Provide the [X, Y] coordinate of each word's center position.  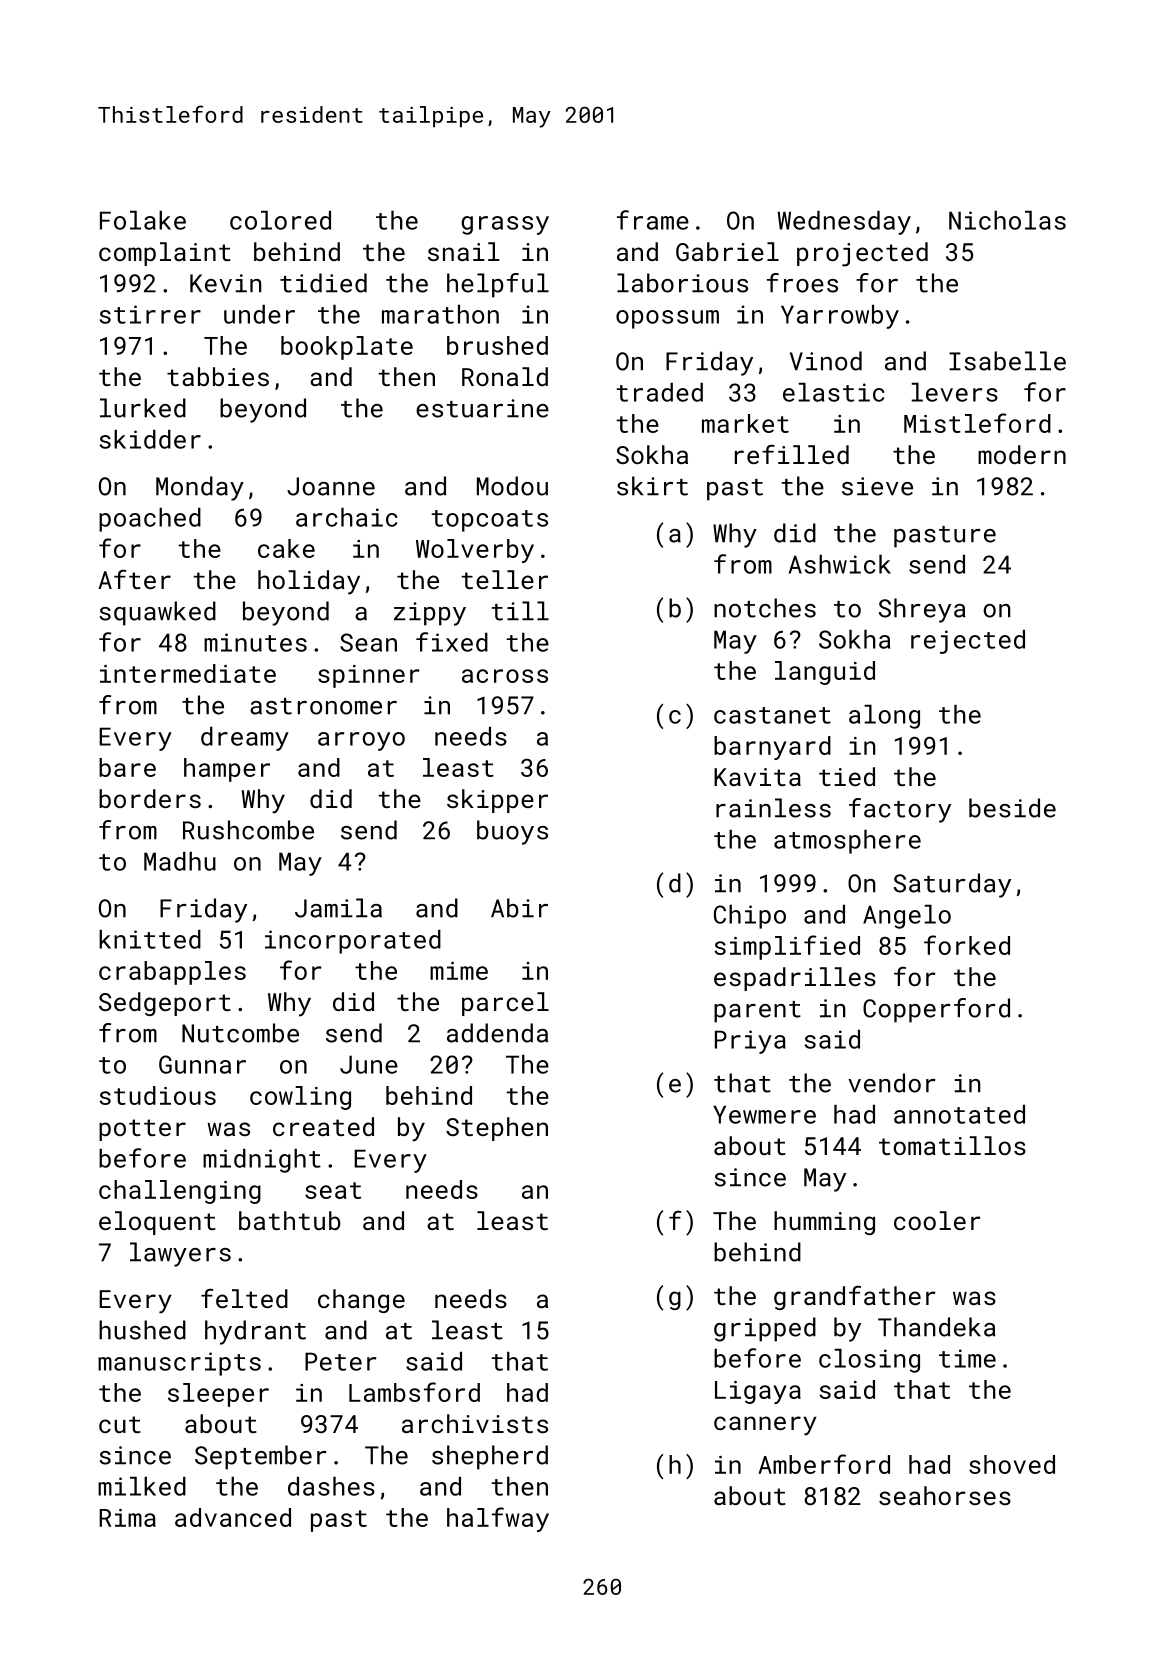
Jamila [338, 908]
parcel [505, 1004]
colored [280, 220]
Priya [750, 1042]
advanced [233, 1517]
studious [158, 1095]
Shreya [922, 610]
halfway [498, 1519]
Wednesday [844, 223]
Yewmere [764, 1114]
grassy [505, 225]
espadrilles [795, 979]
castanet [772, 715]
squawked [157, 613]
